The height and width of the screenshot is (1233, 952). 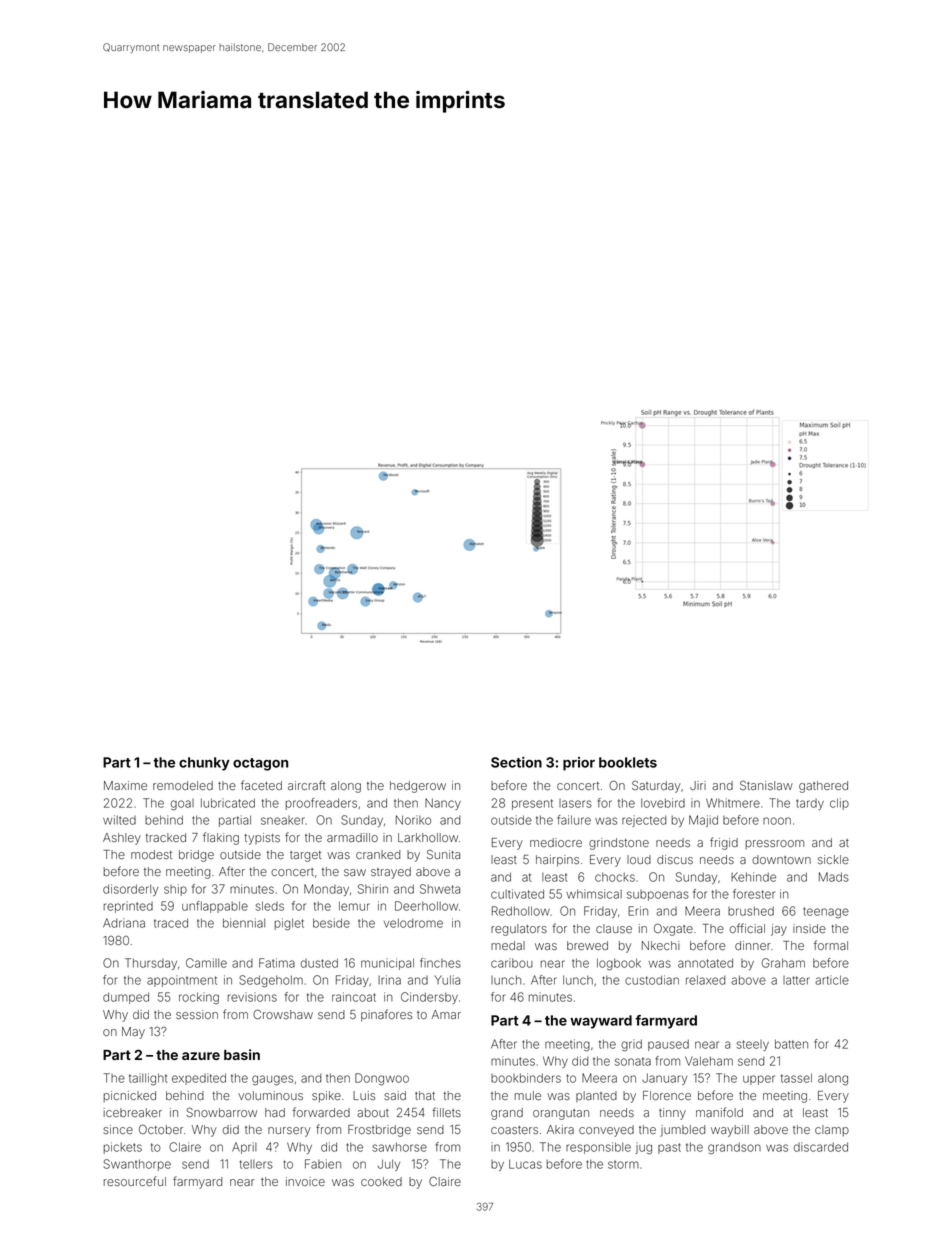 What do you see at coordinates (244, 923) in the screenshot?
I see `biennial` at bounding box center [244, 923].
